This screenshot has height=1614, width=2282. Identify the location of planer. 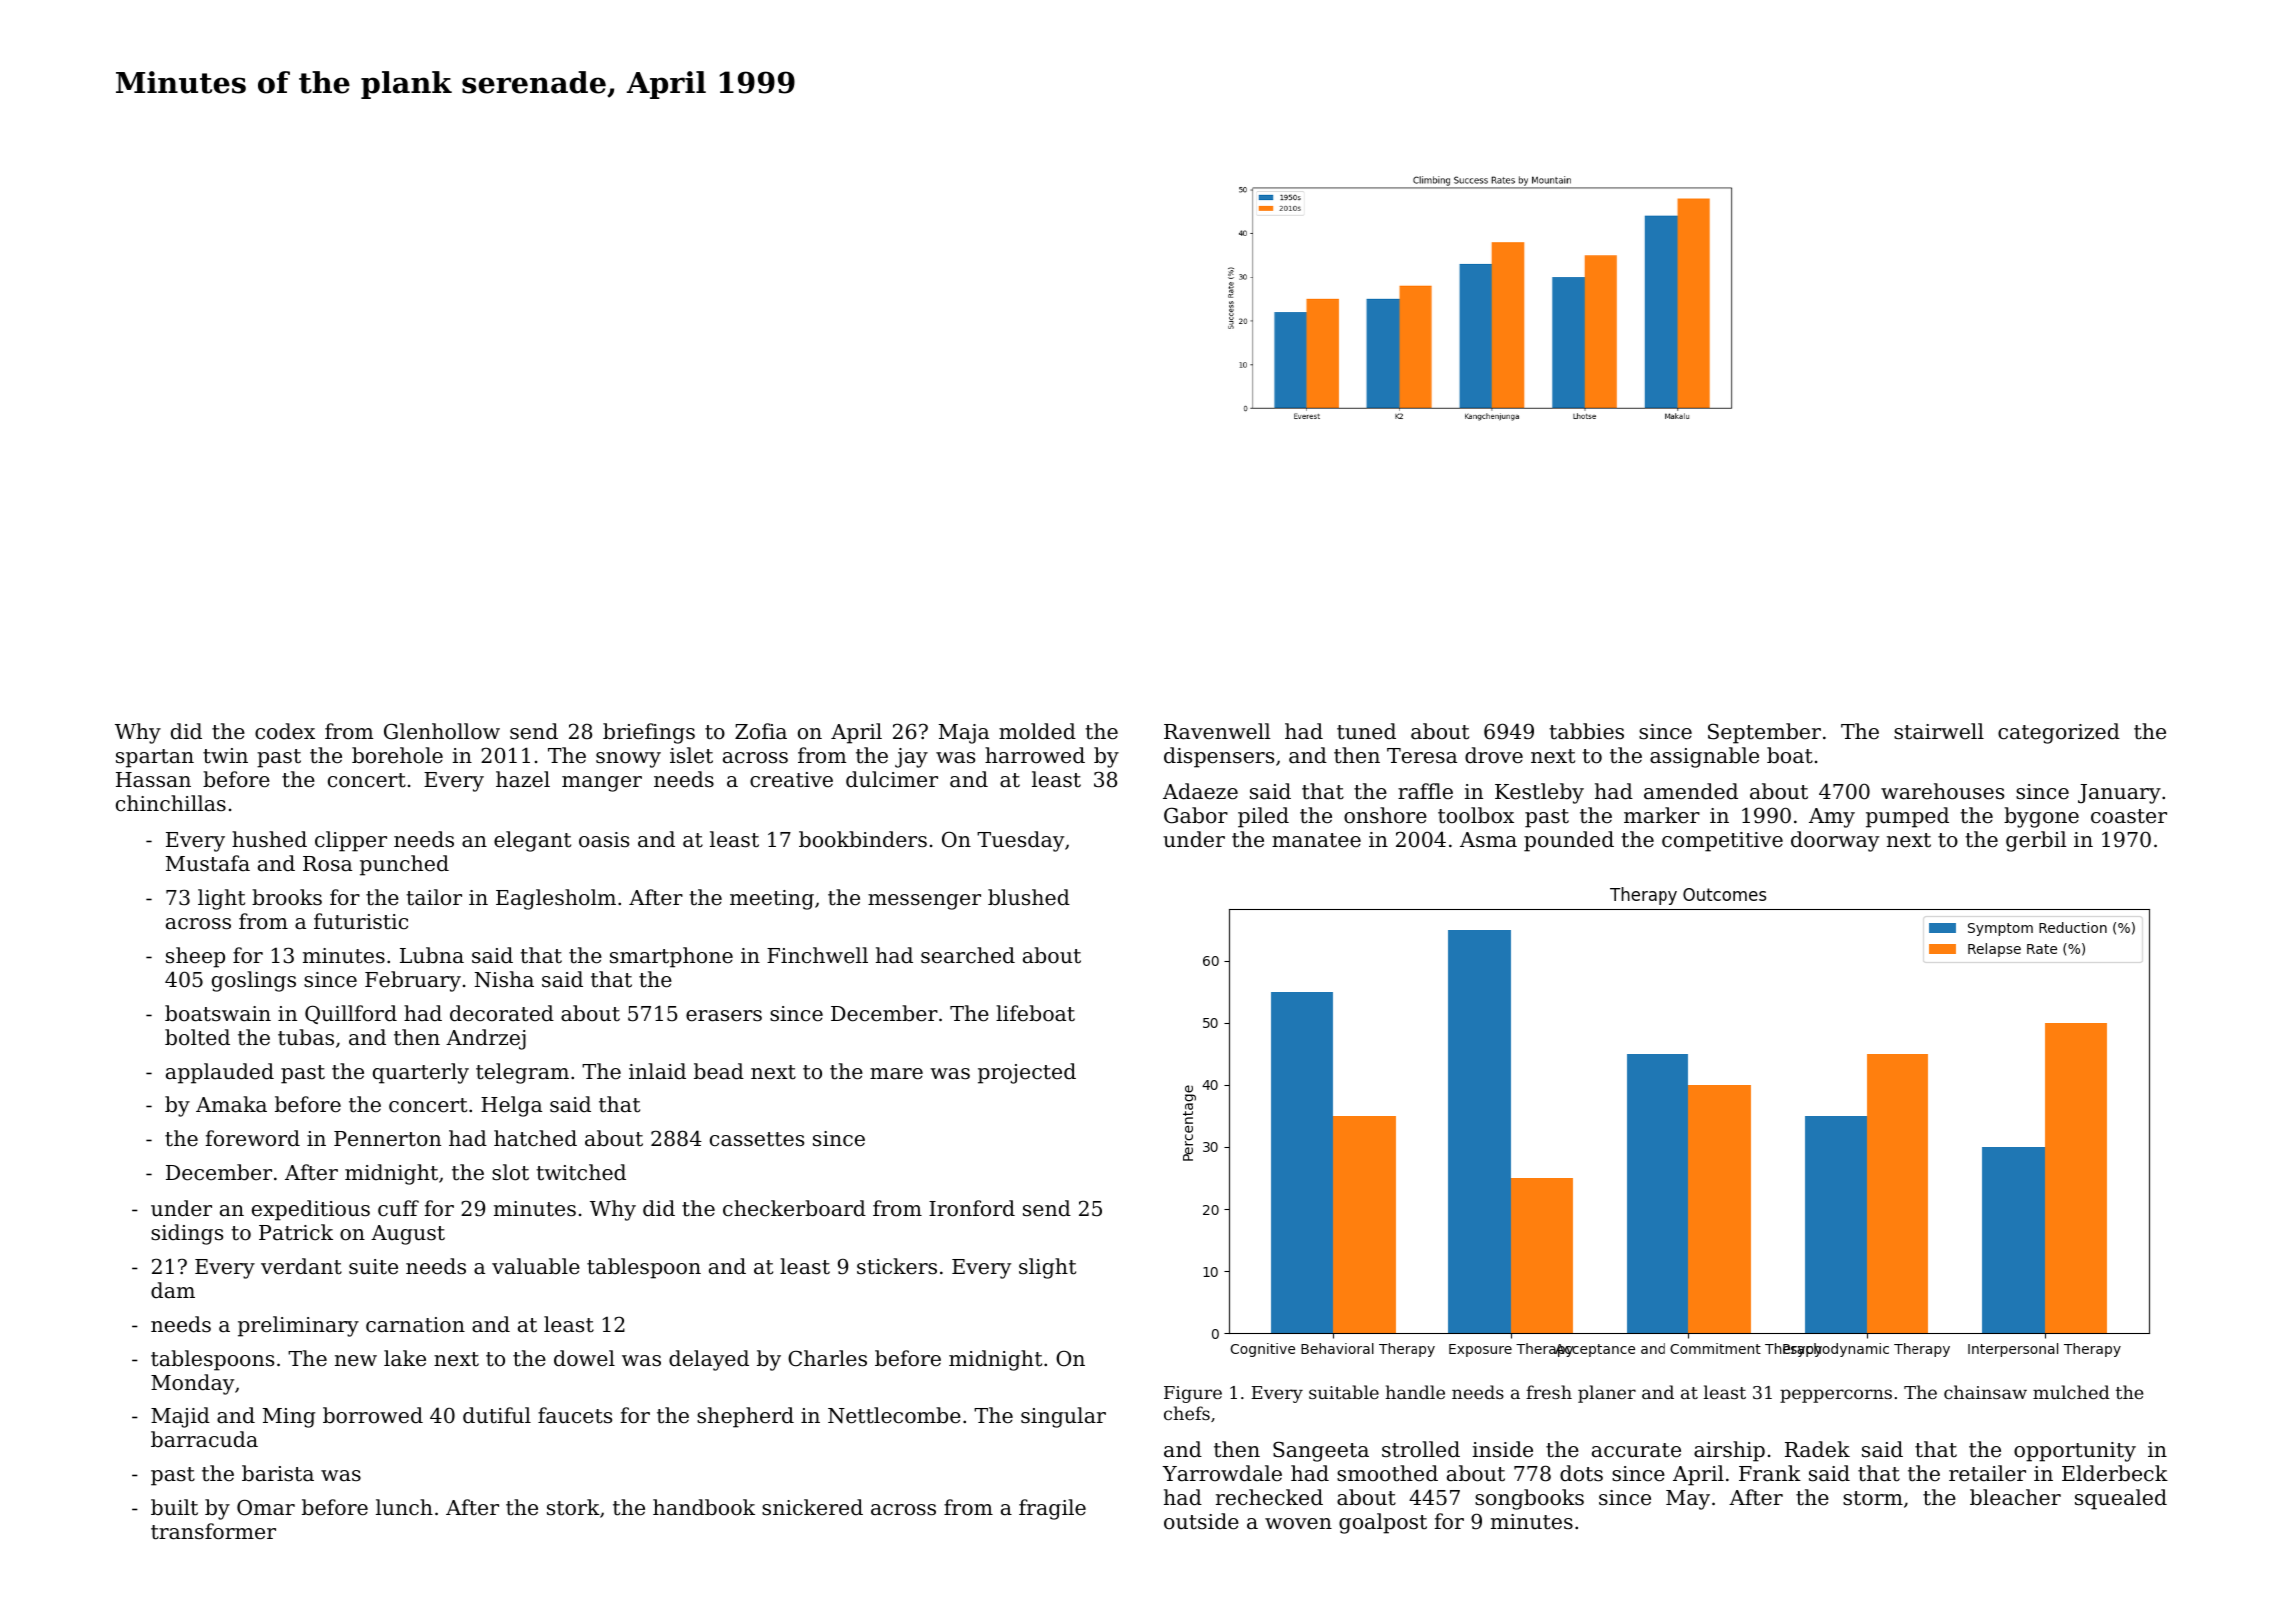
(1607, 1394).
